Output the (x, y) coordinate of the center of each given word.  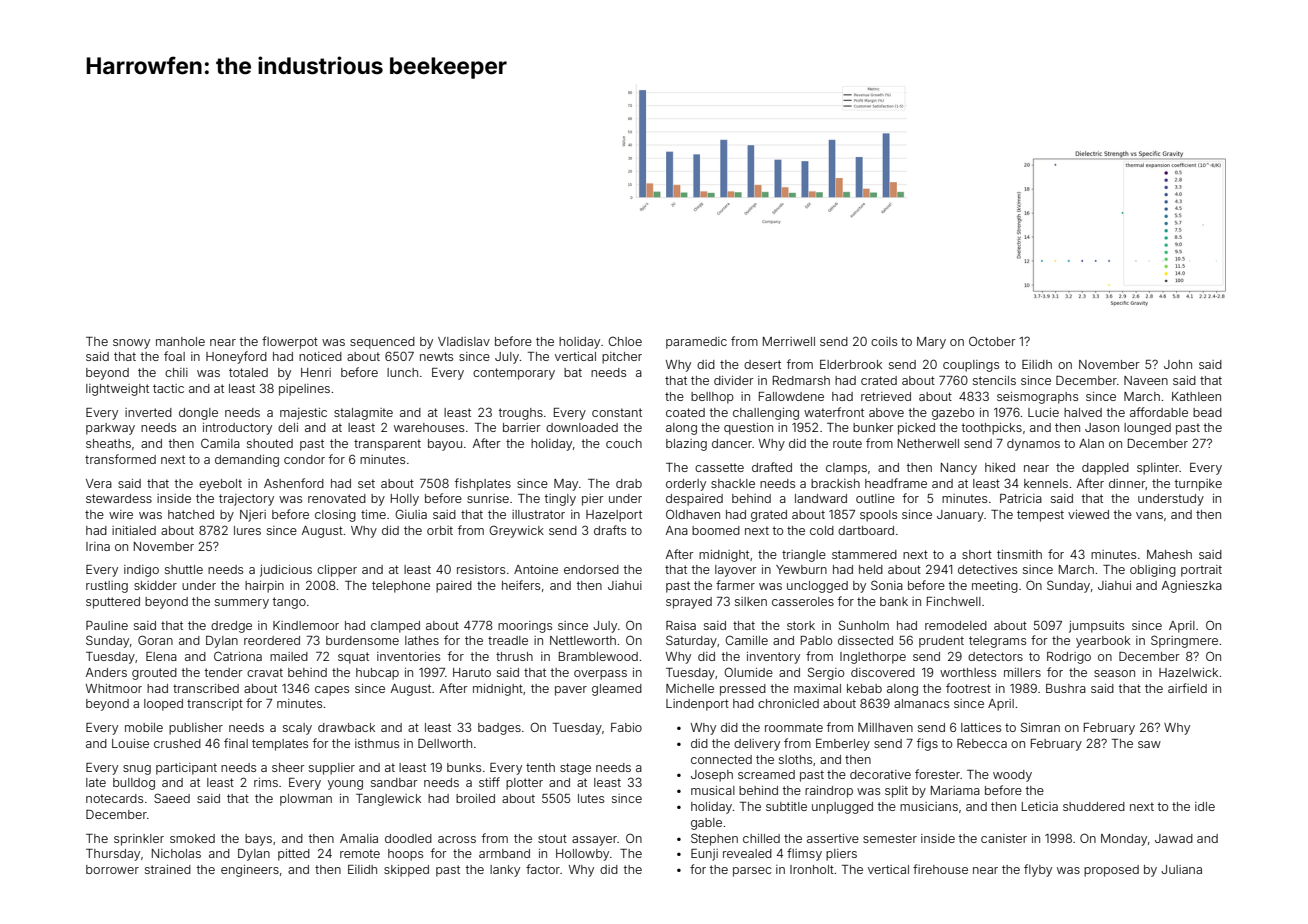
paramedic (696, 343)
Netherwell (928, 443)
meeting (995, 587)
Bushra (1066, 688)
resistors (481, 569)
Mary (931, 343)
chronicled (788, 703)
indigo (141, 571)
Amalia (359, 838)
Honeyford (236, 357)
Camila (220, 443)
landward (821, 498)
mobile (144, 727)
